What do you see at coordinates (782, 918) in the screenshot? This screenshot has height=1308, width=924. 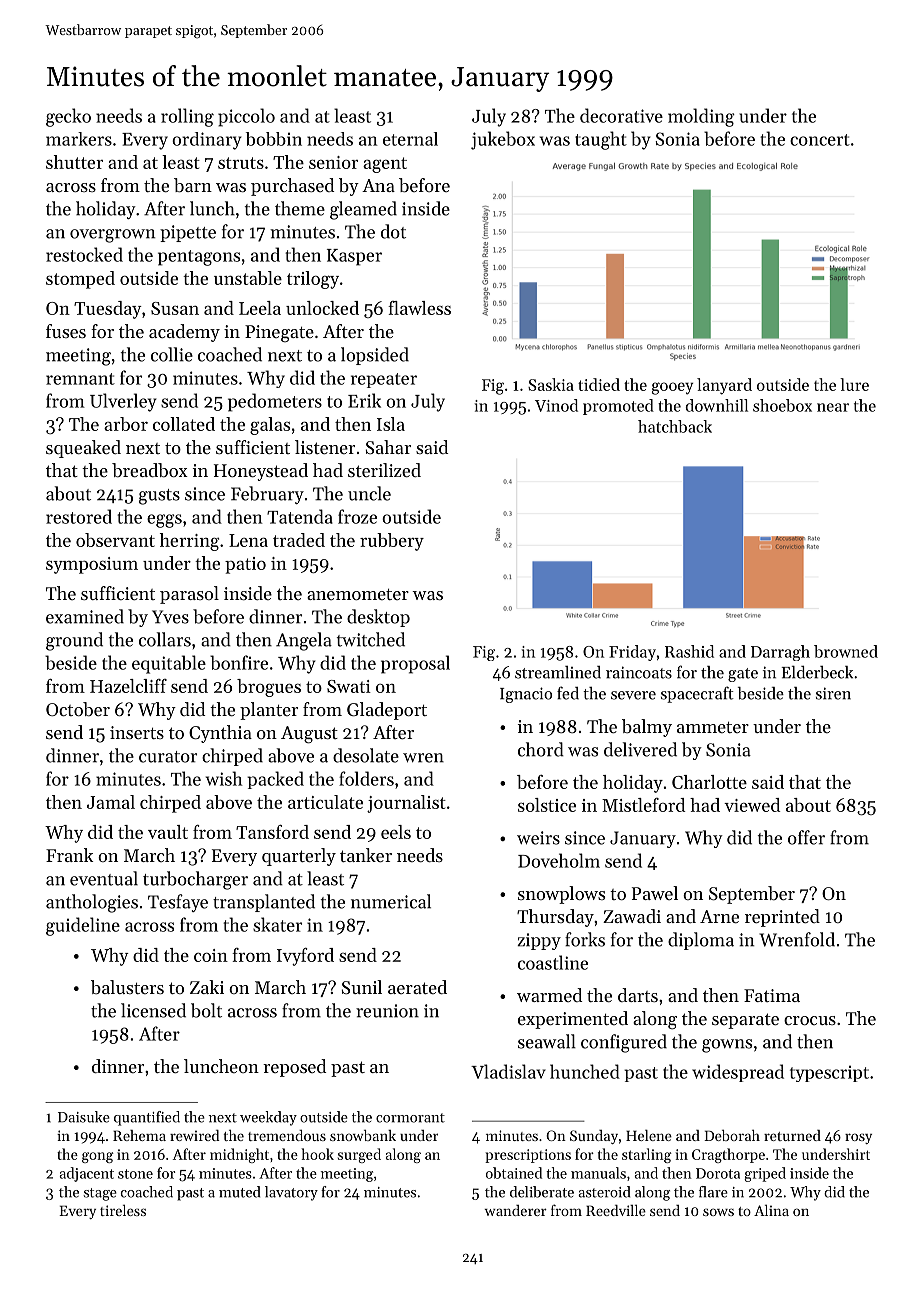 I see `reprinted` at bounding box center [782, 918].
